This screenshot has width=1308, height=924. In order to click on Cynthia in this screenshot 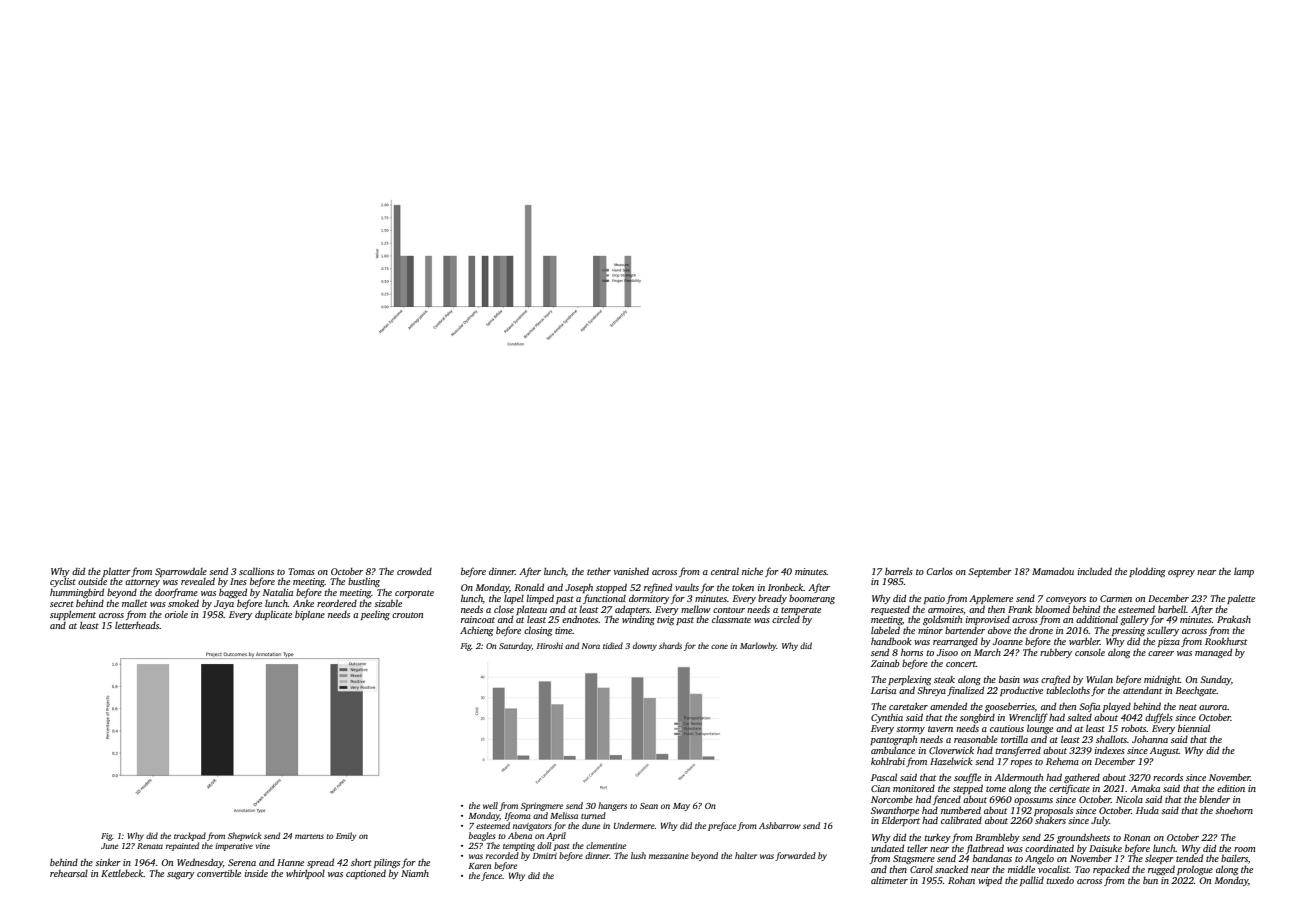, I will do `click(887, 718)`.
